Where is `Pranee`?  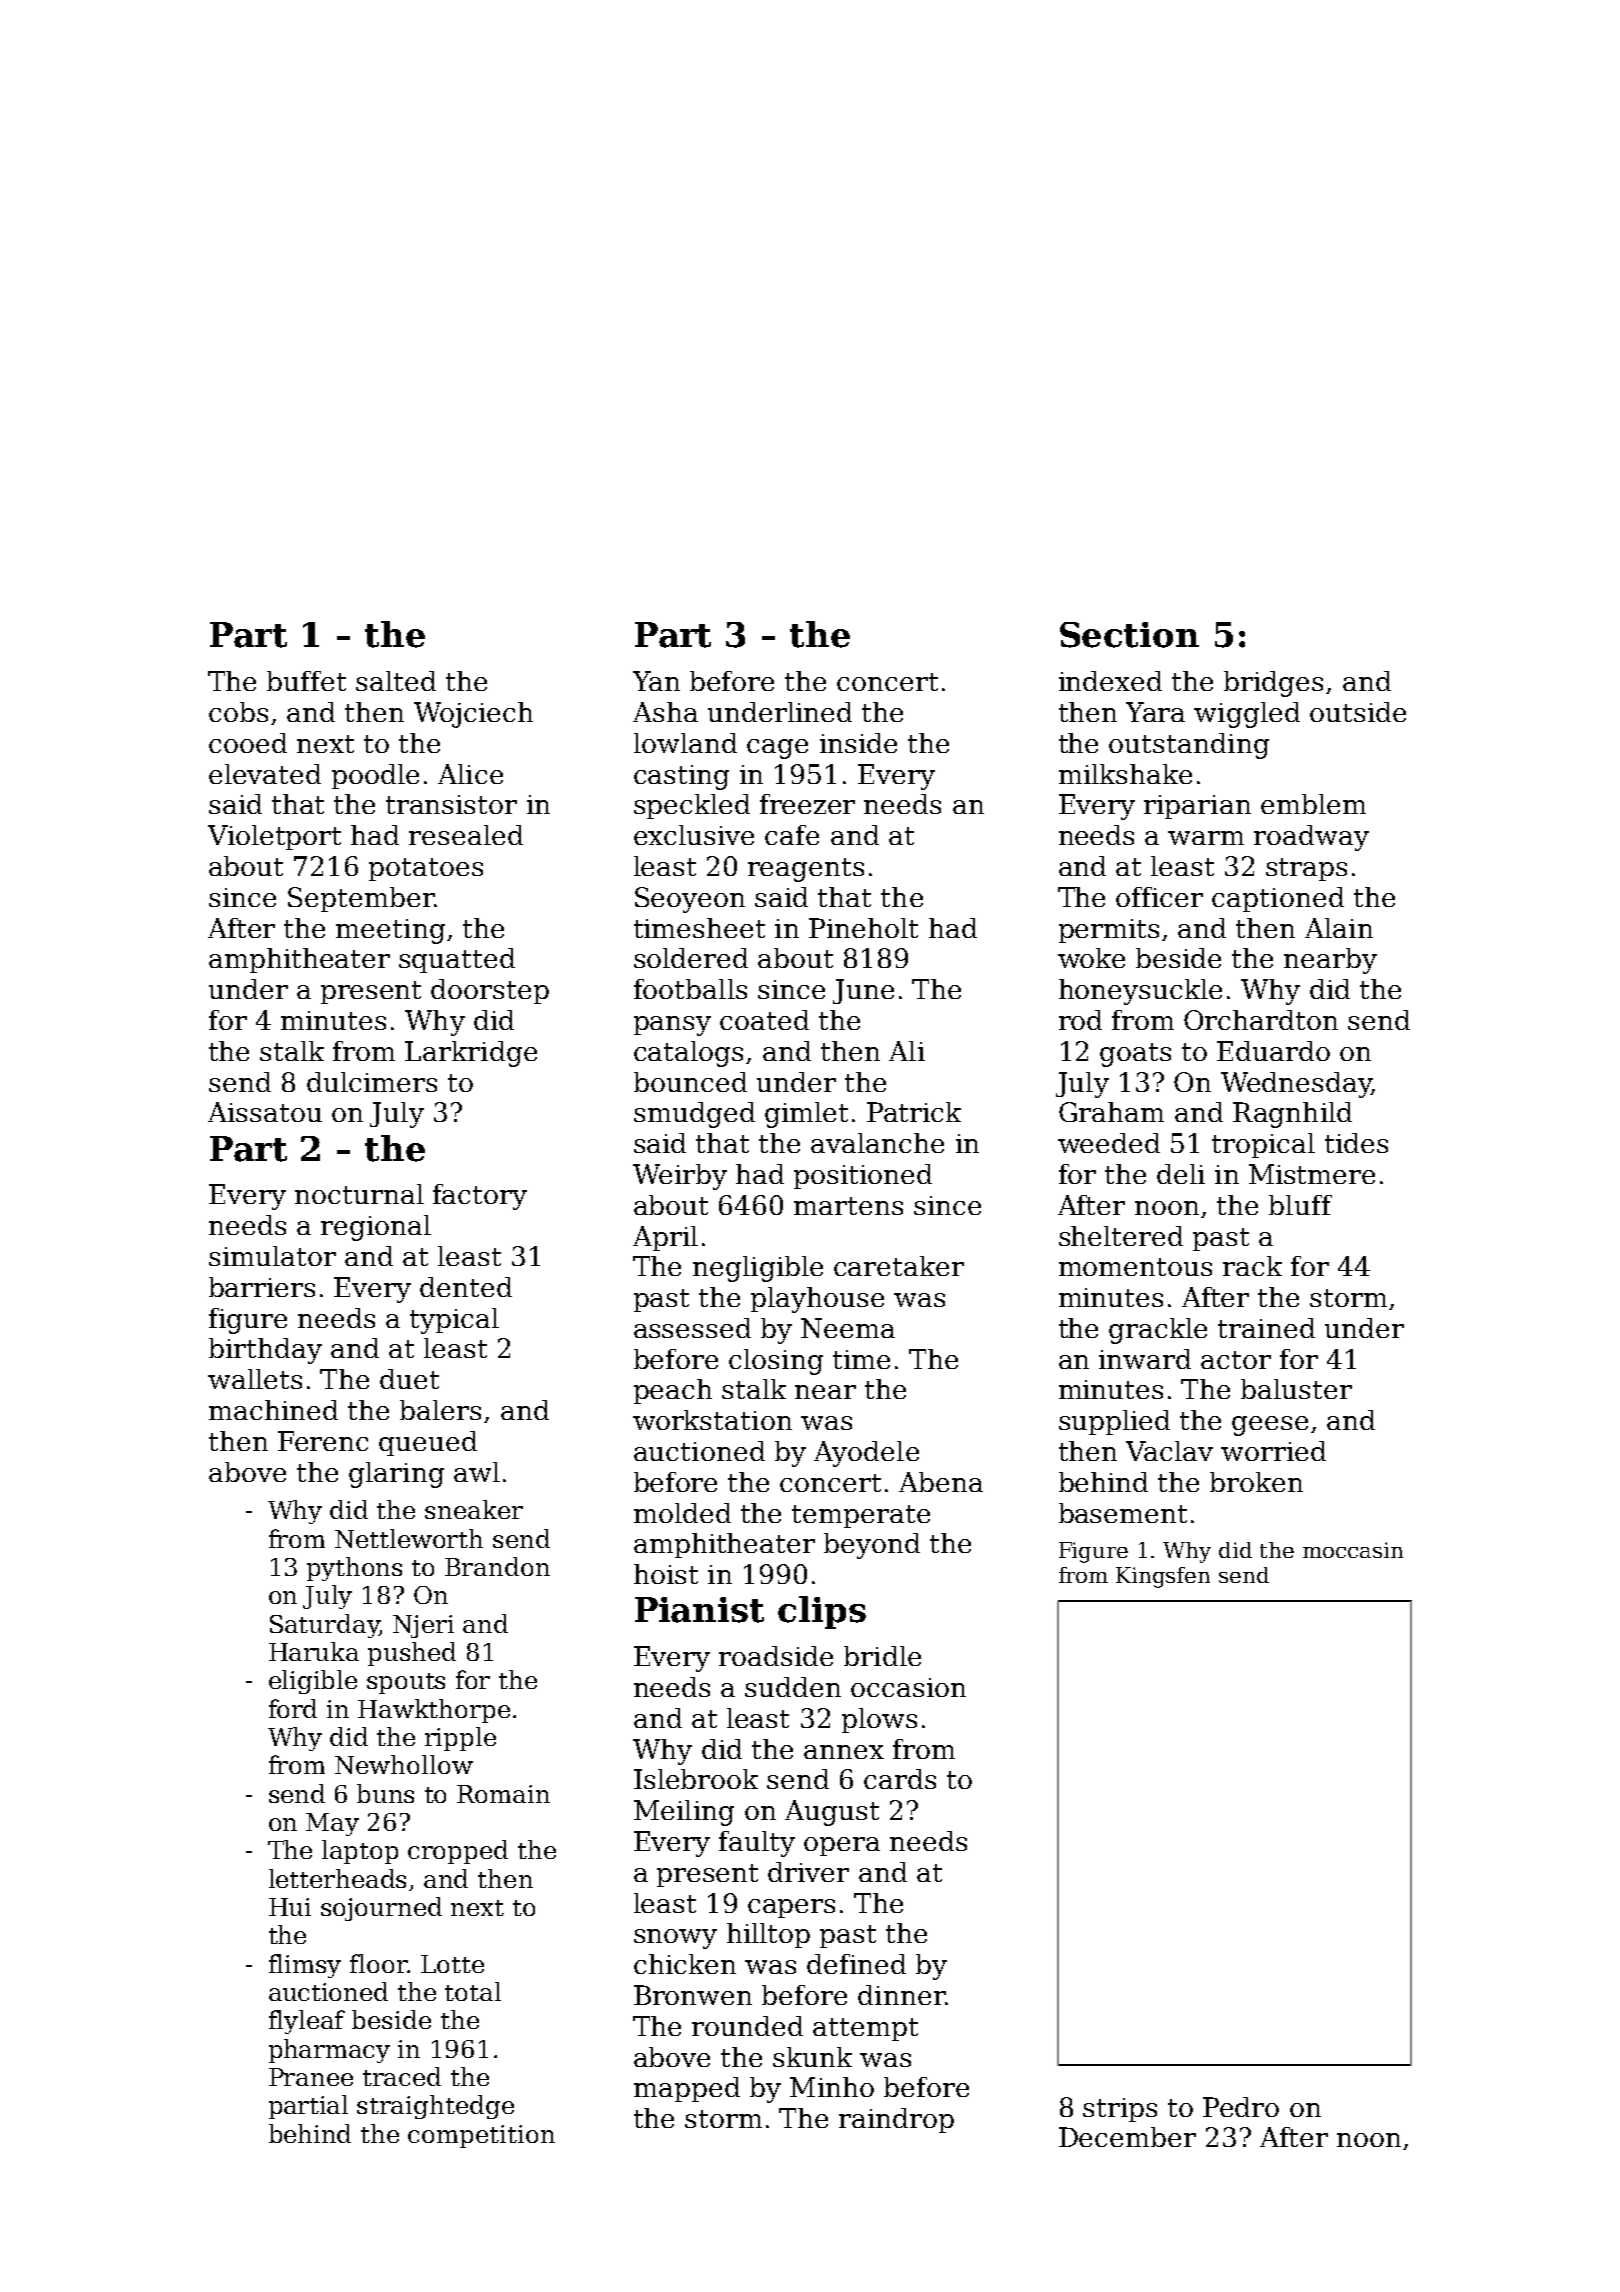 Pranee is located at coordinates (311, 2077).
